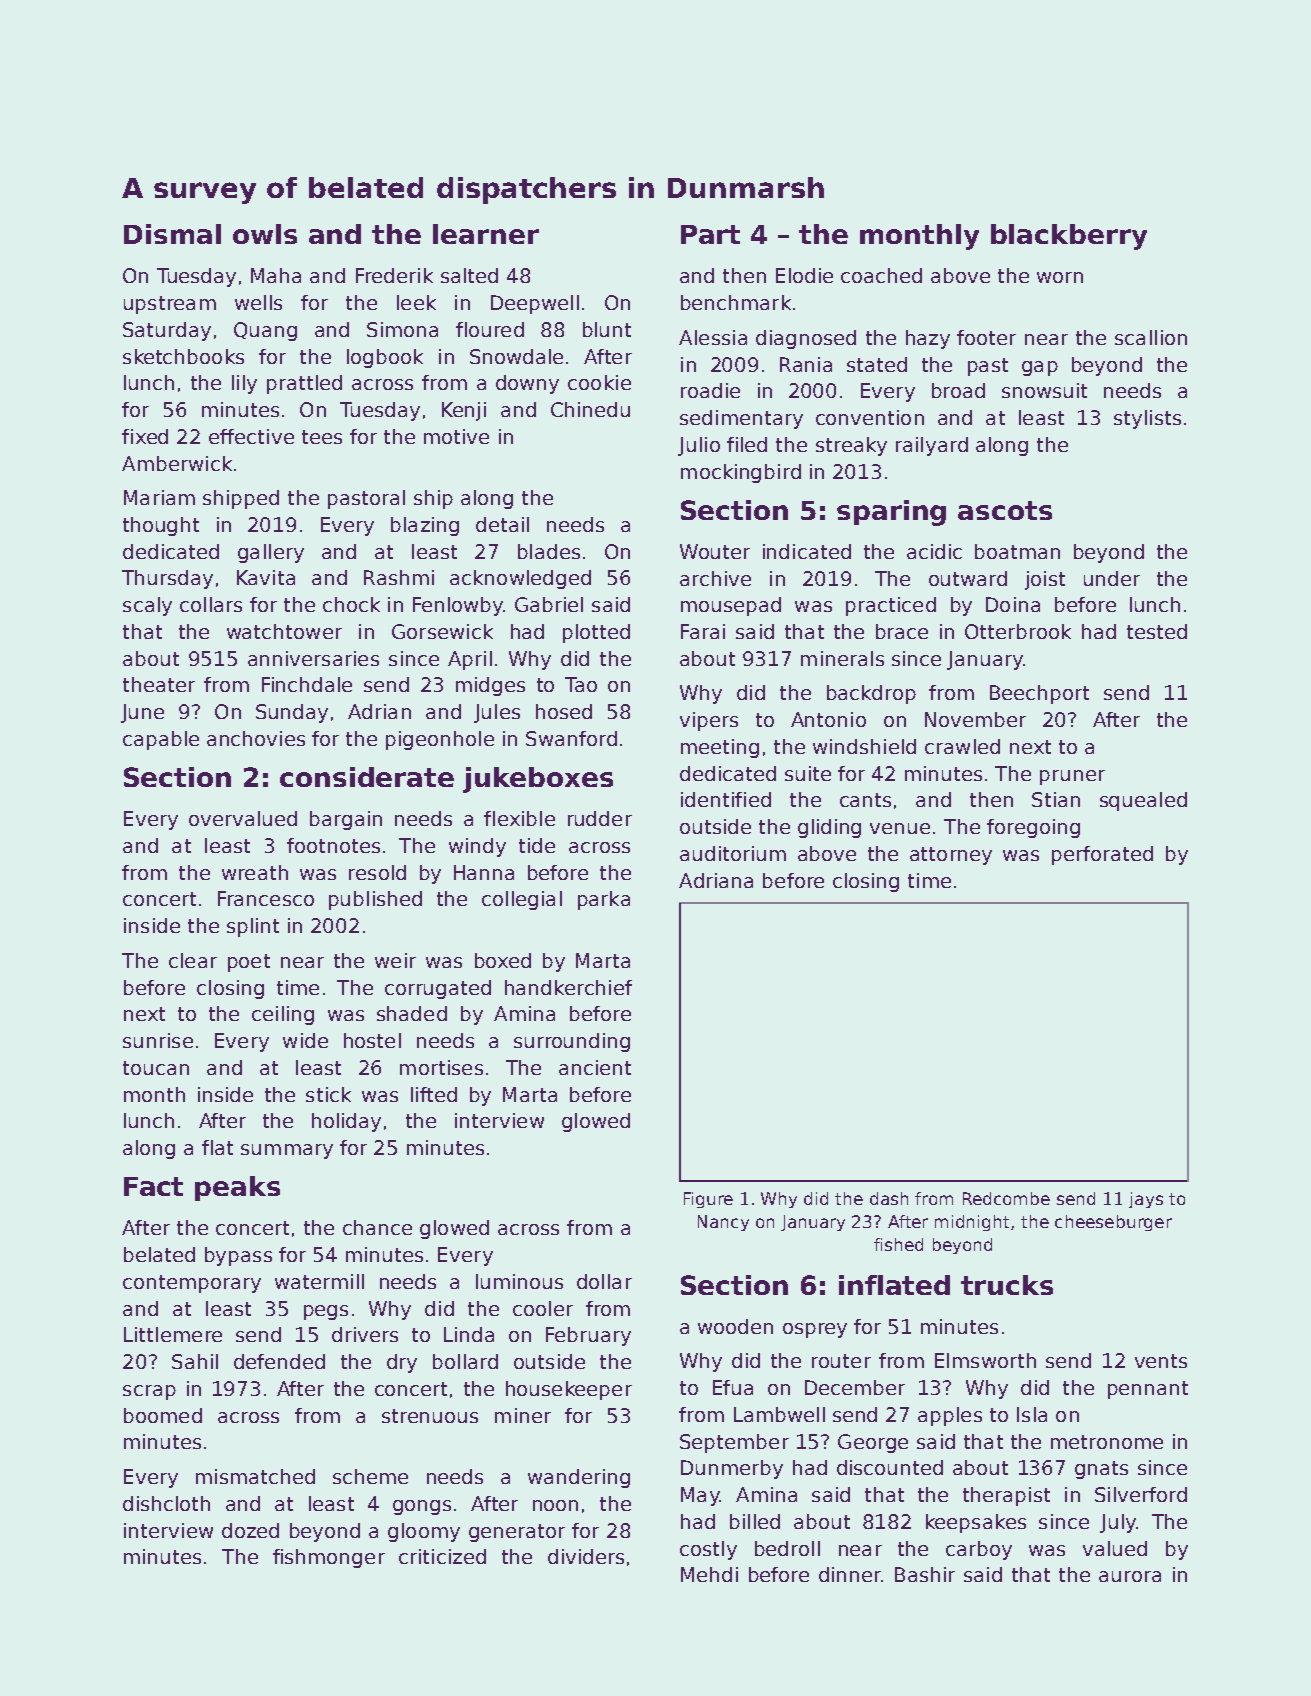 The width and height of the document is (1311, 1696). What do you see at coordinates (328, 1094) in the document?
I see `stick` at bounding box center [328, 1094].
